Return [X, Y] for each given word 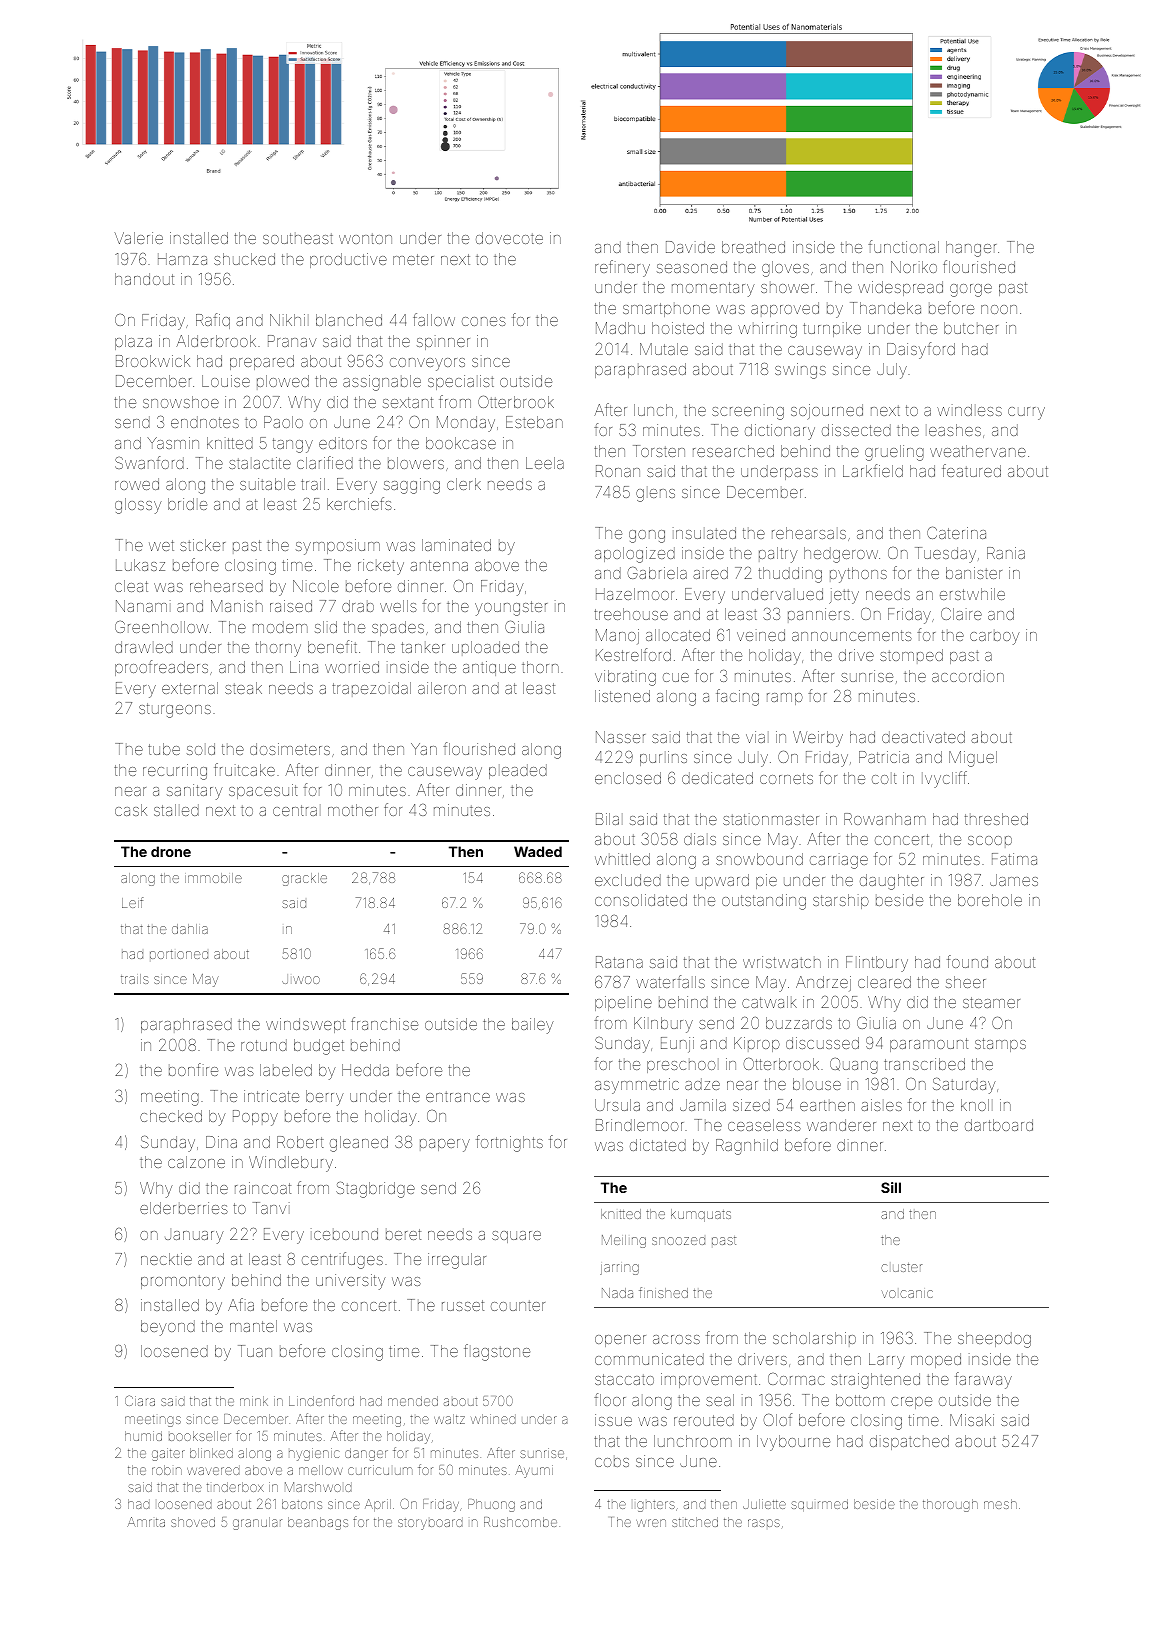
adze [702, 1084]
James [1014, 880]
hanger [971, 249]
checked [171, 1116]
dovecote [509, 238]
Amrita [146, 1522]
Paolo [283, 422]
